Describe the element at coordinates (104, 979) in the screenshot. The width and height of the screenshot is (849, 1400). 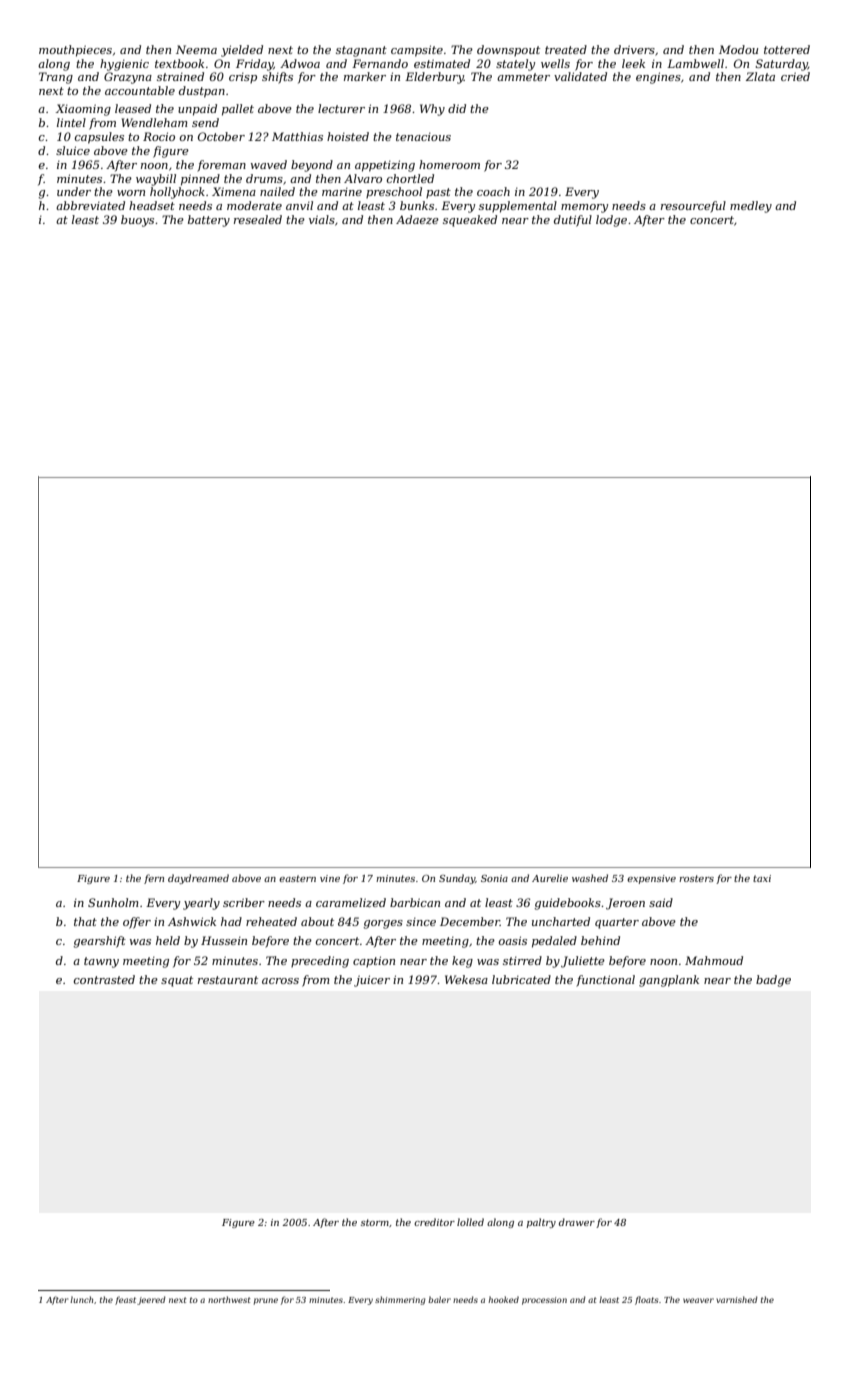
I see `contrasted` at that location.
